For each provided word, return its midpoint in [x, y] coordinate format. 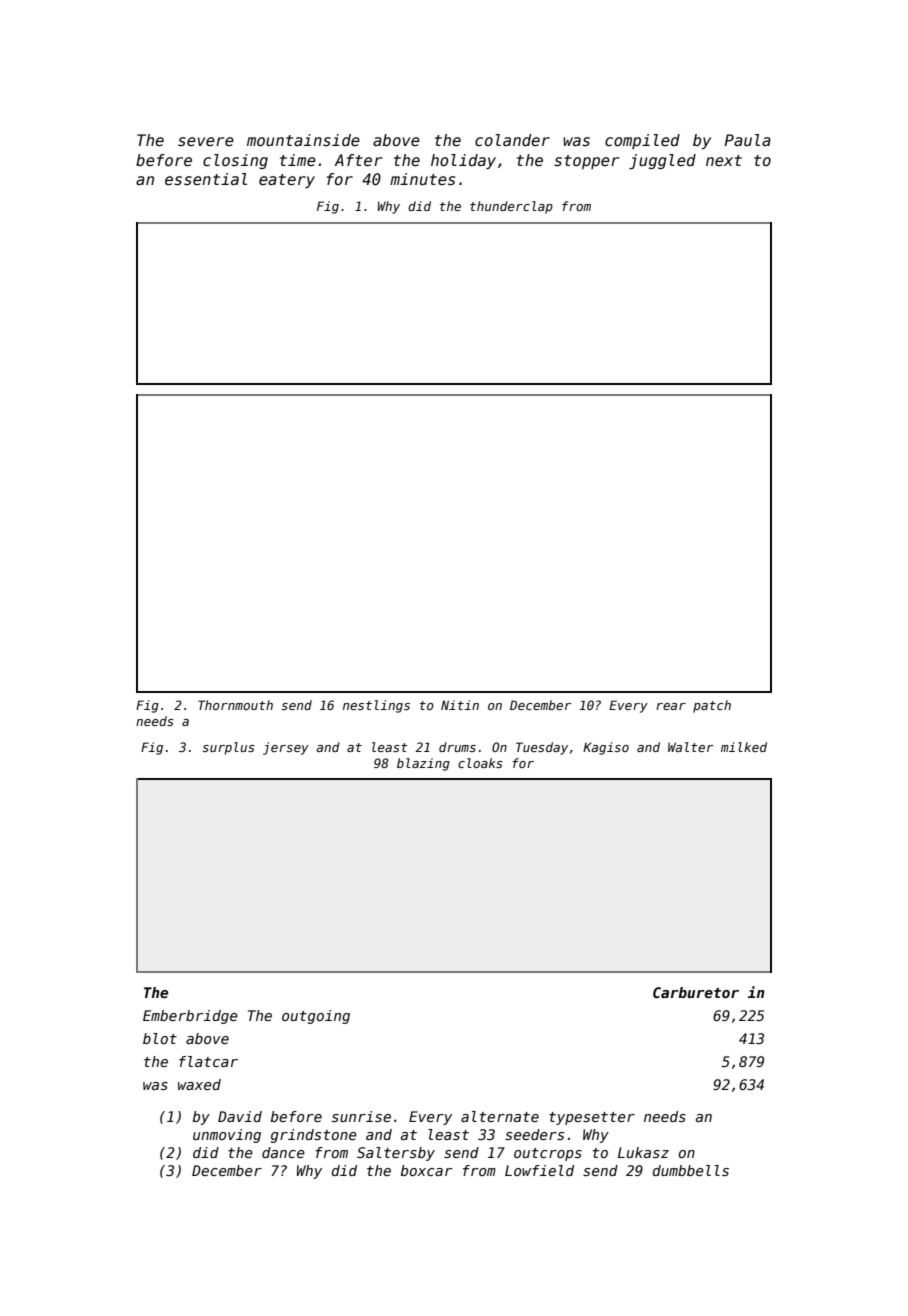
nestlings [376, 706]
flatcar [208, 1061]
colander [512, 140]
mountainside [303, 140]
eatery [287, 181]
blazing [423, 764]
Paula [747, 140]
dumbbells [691, 1170]
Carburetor [696, 992]
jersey [286, 748]
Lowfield [539, 1170]
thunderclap [511, 207]
